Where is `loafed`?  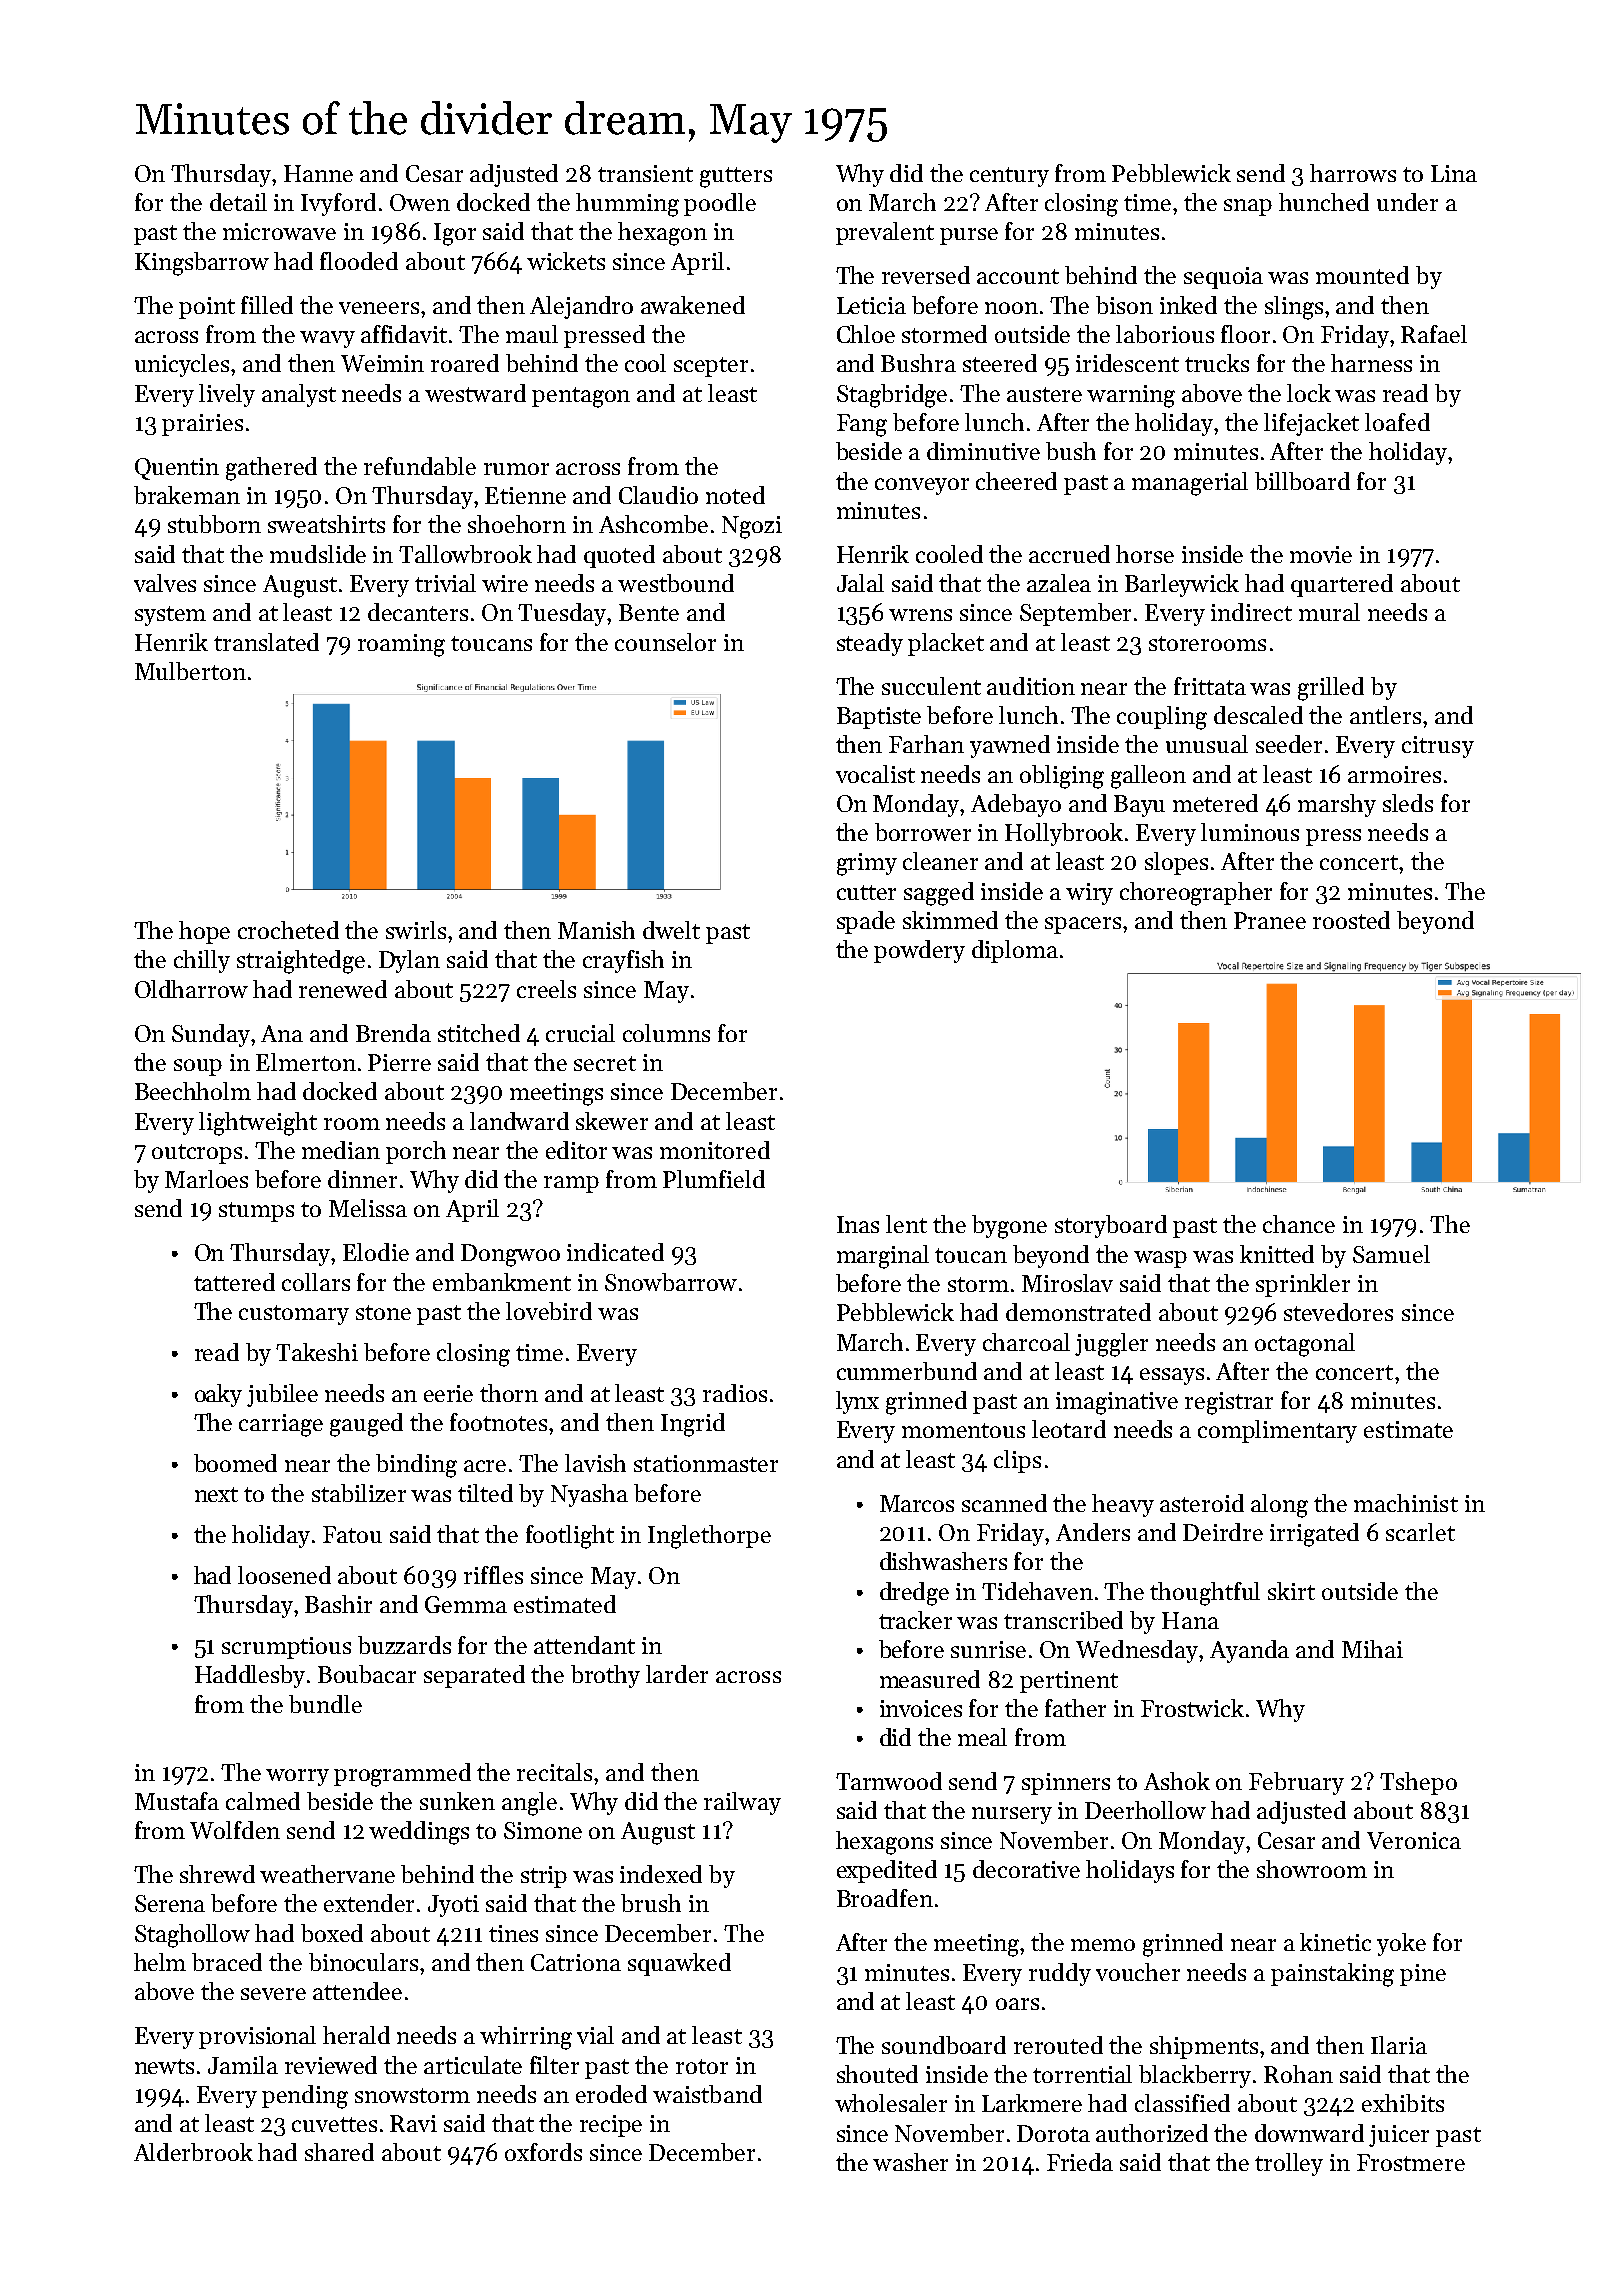
loafed is located at coordinates (1397, 422).
